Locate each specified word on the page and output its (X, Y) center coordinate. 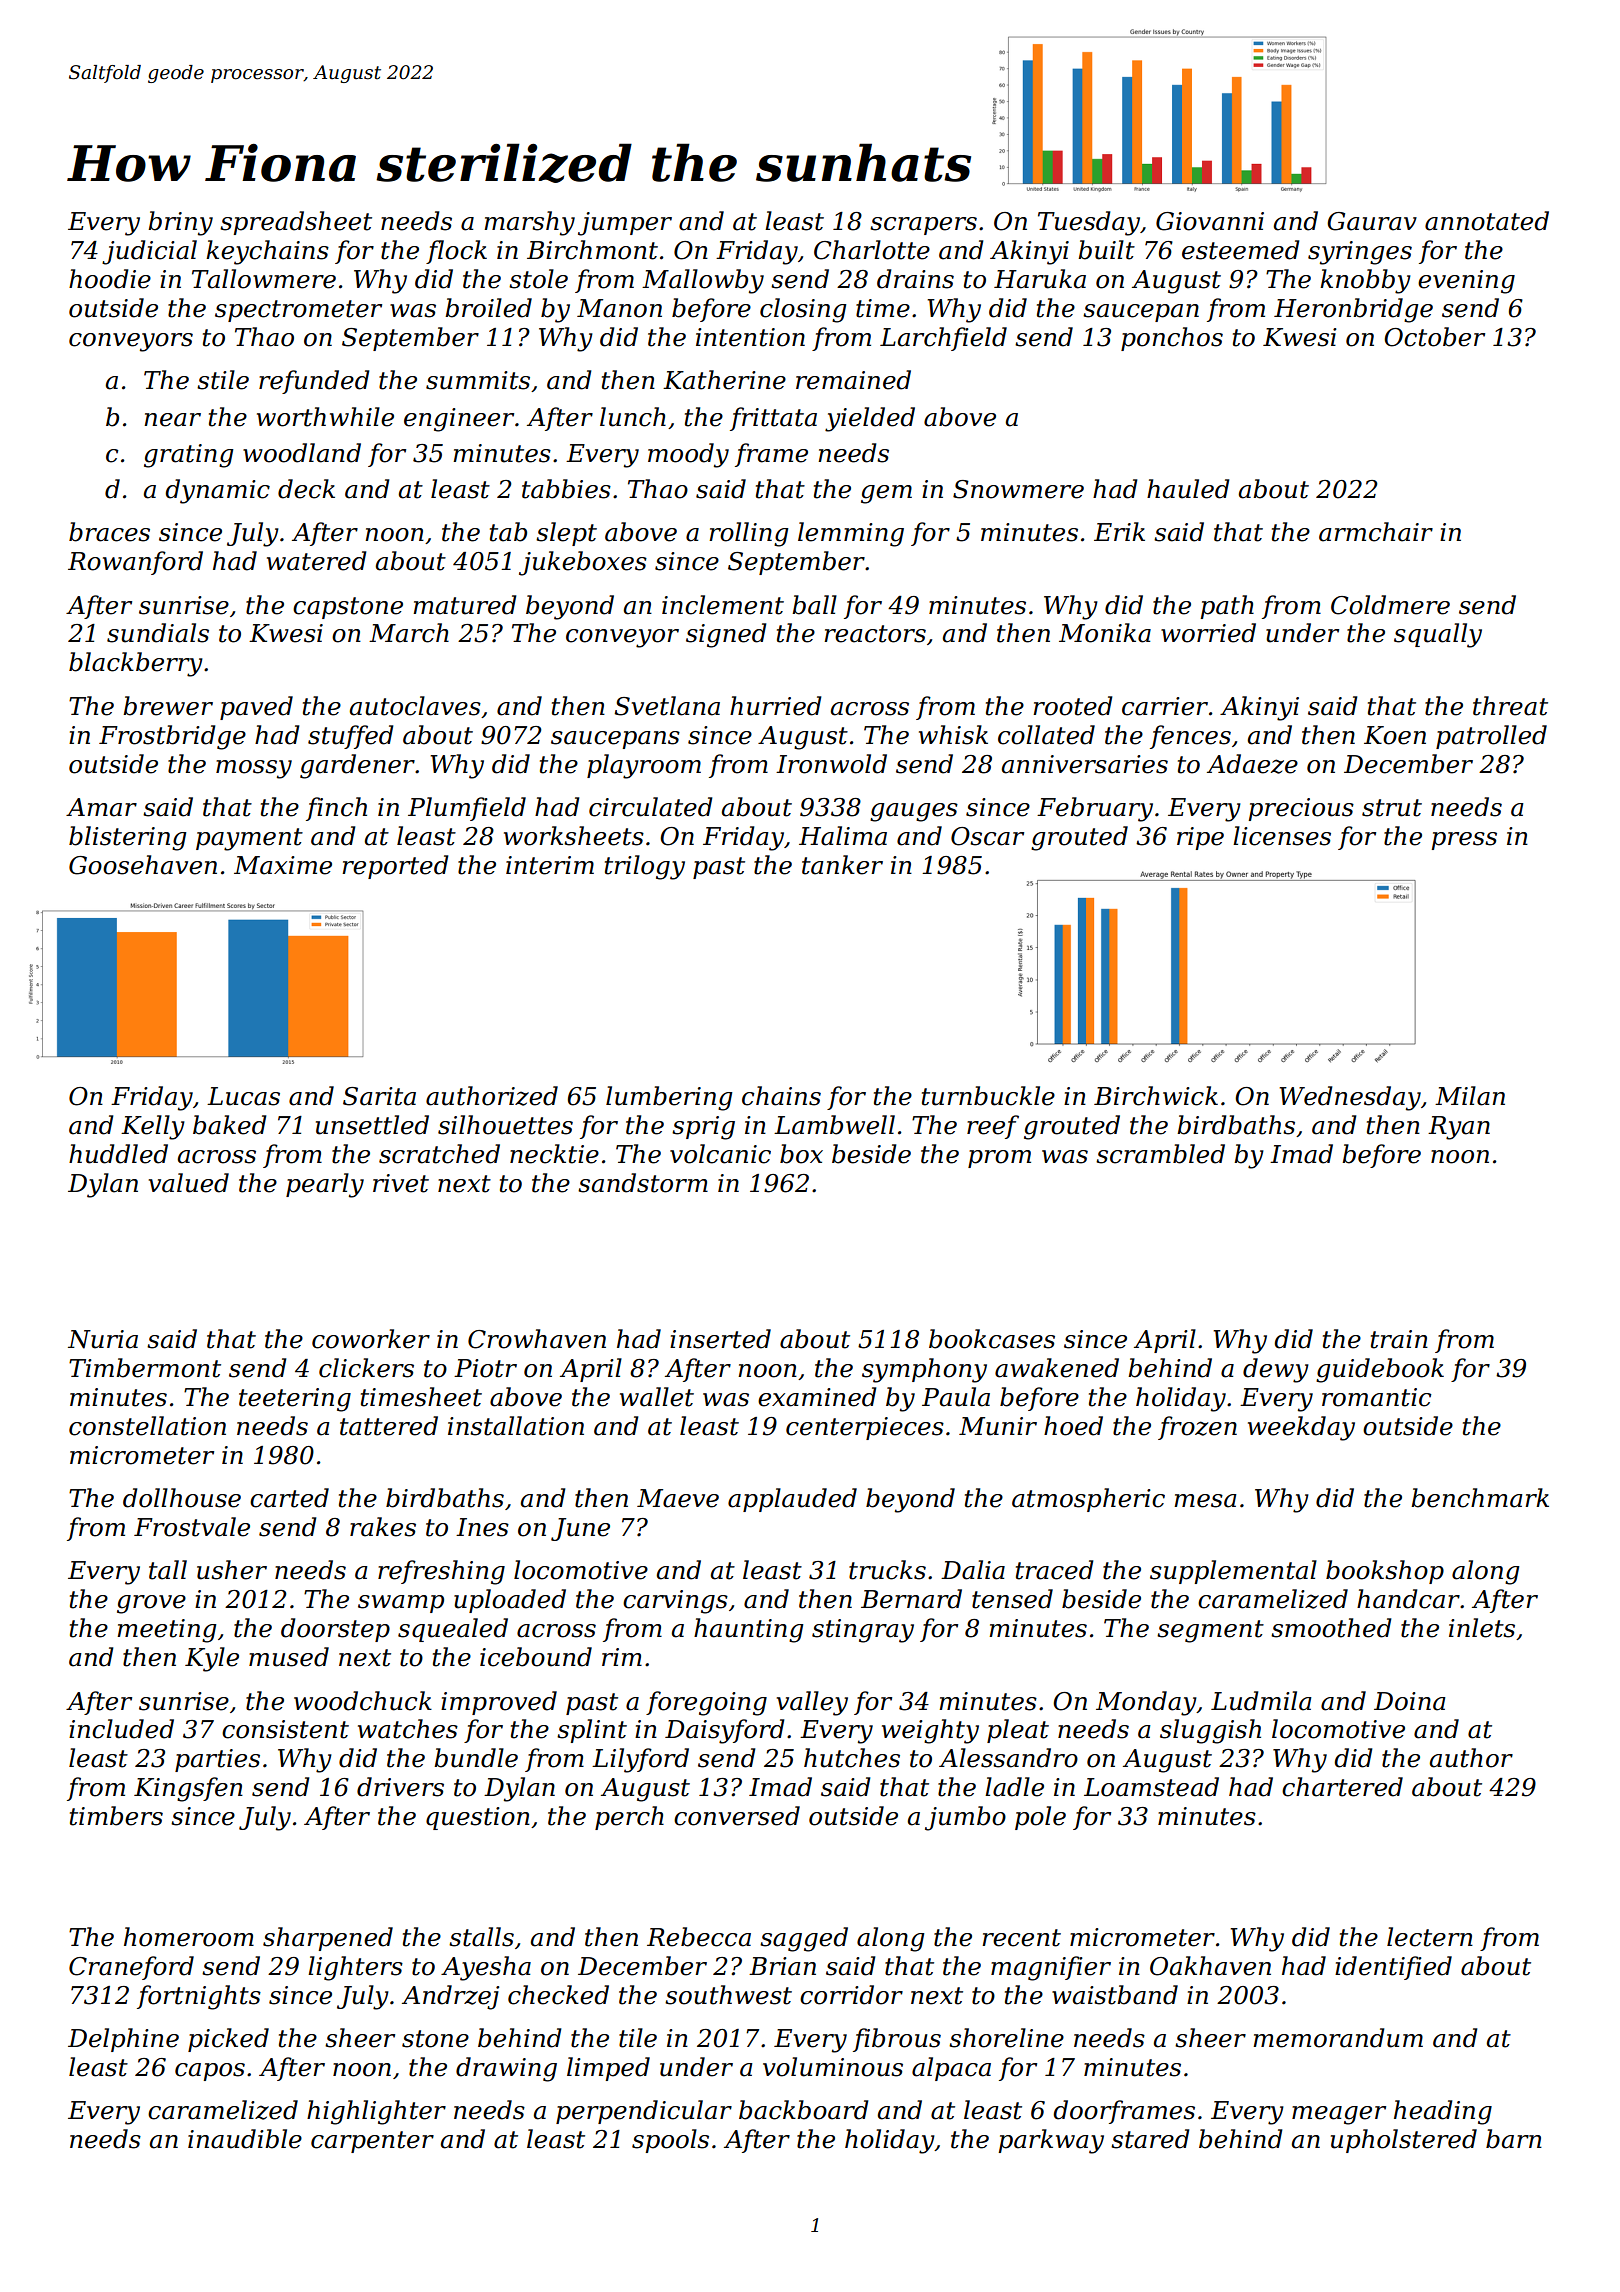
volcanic (720, 1154)
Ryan (1459, 1128)
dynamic (217, 491)
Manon (619, 308)
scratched (439, 1154)
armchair (1376, 532)
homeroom (189, 1937)
